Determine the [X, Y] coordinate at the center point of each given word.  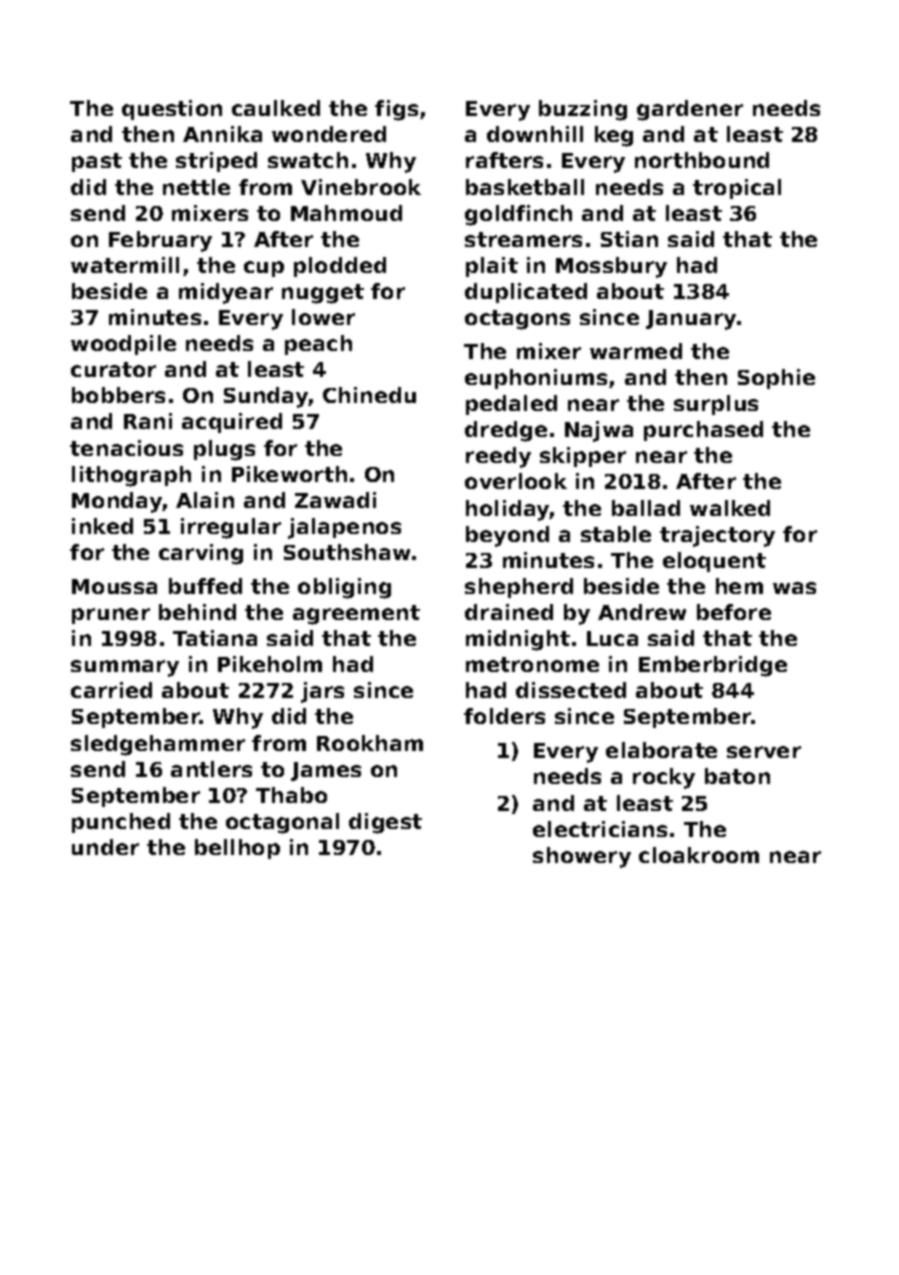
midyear [226, 293]
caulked [276, 108]
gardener [690, 110]
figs [396, 110]
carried [111, 690]
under [105, 847]
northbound [702, 160]
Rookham [370, 743]
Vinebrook [361, 187]
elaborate [661, 750]
